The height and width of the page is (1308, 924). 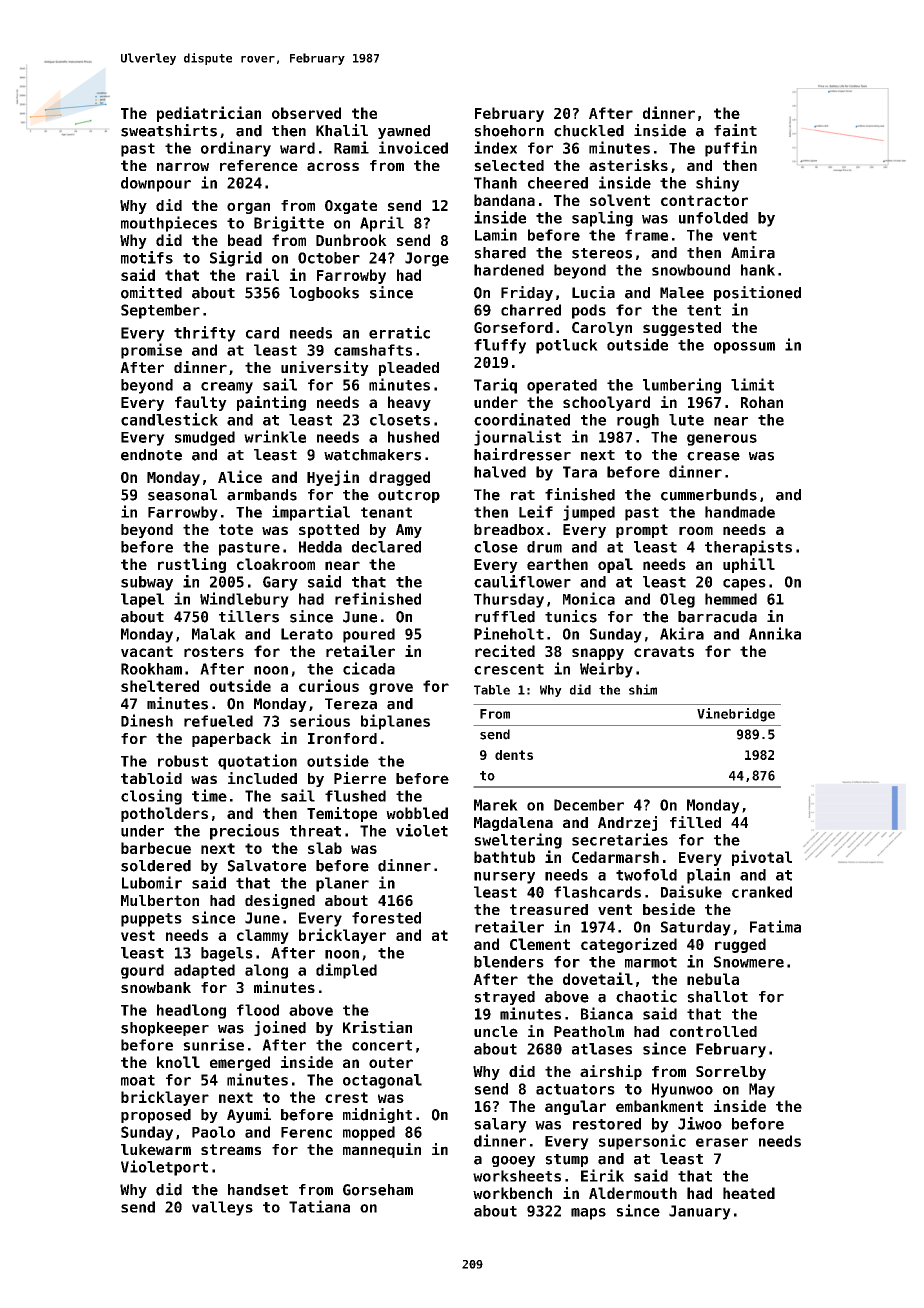 What do you see at coordinates (744, 348) in the page?
I see `opossum` at bounding box center [744, 348].
